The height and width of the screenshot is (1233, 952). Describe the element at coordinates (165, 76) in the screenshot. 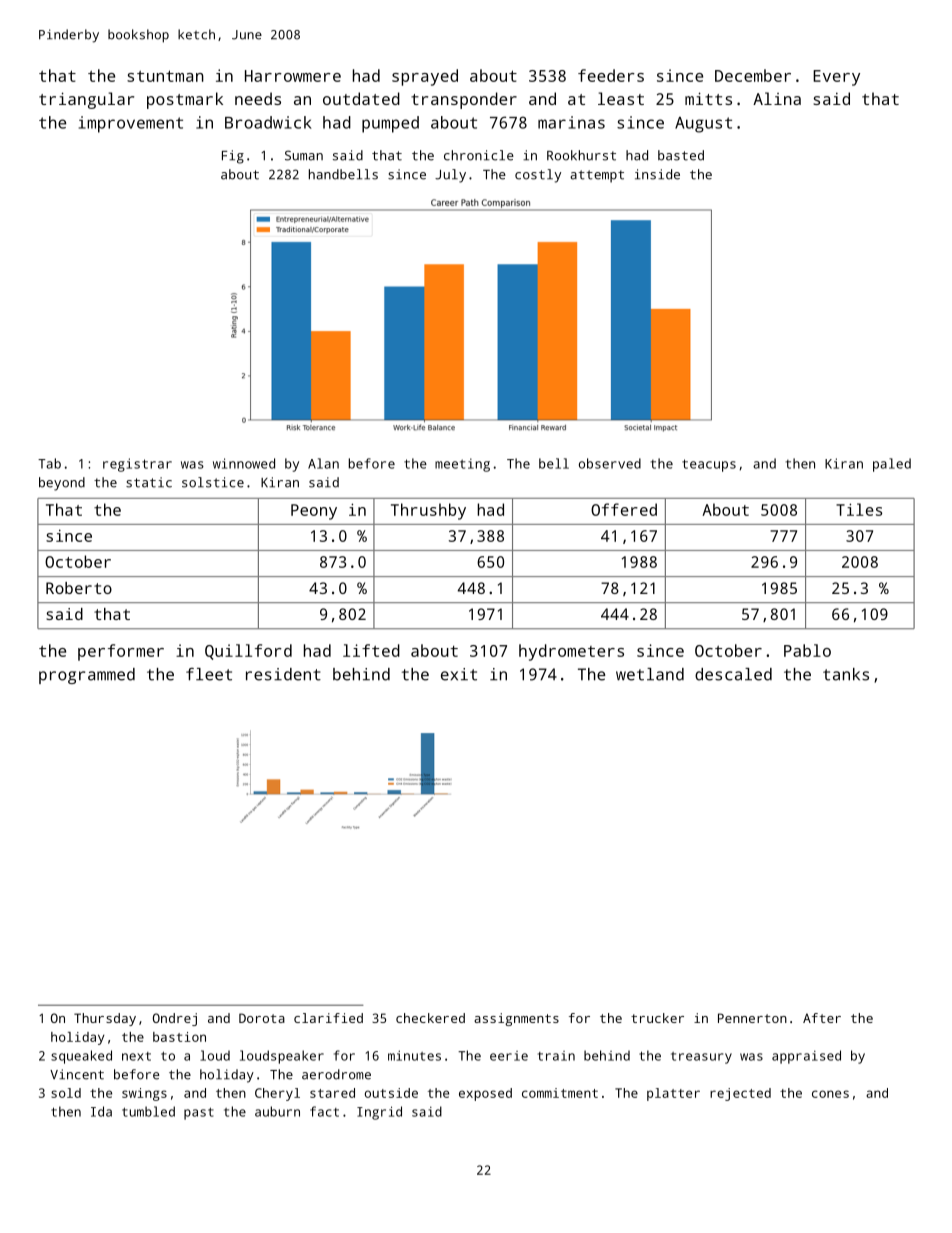

I see `stuntman` at that location.
